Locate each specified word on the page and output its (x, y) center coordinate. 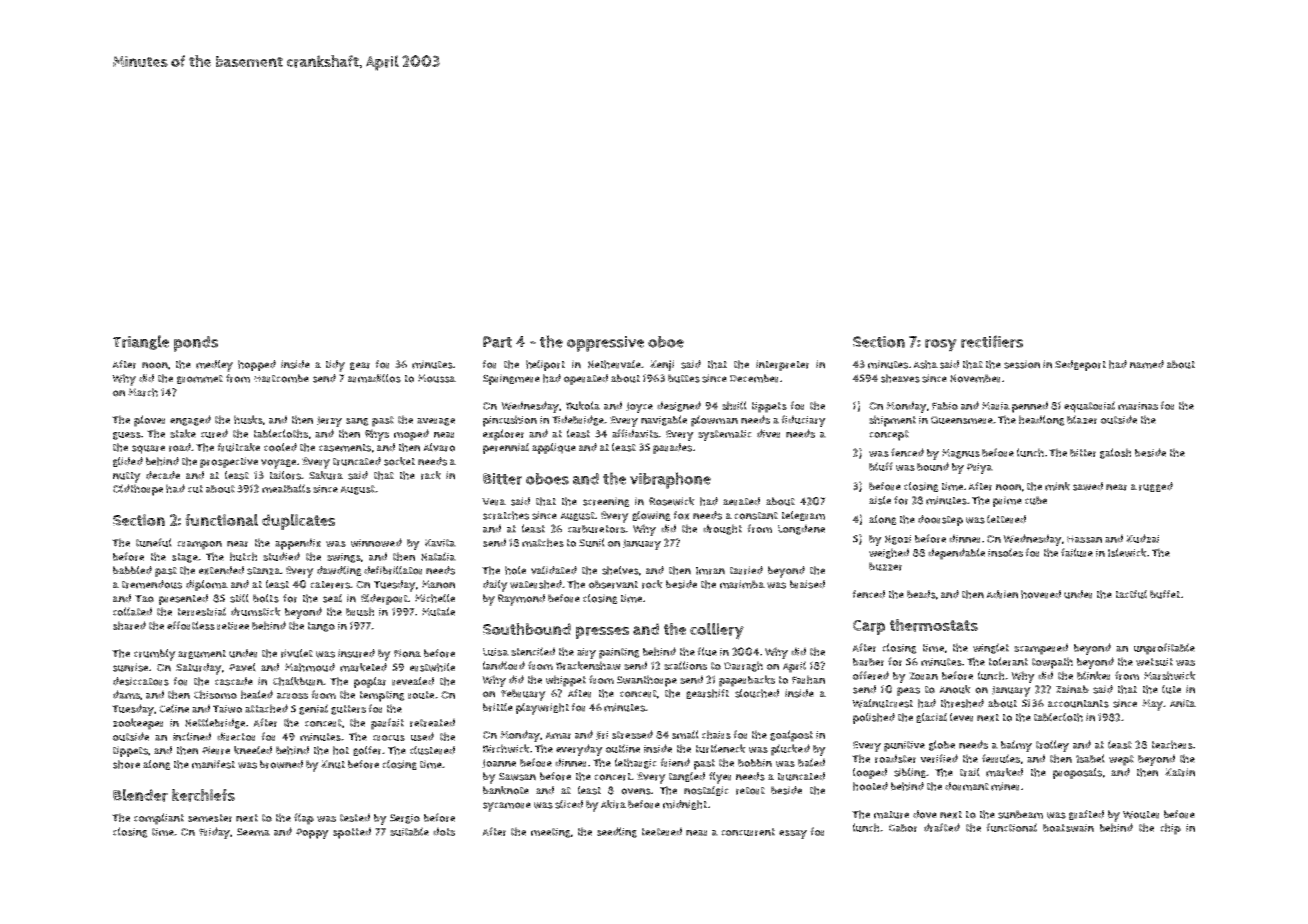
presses (602, 632)
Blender (140, 795)
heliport (545, 365)
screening (606, 502)
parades (672, 448)
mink (1057, 486)
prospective (229, 462)
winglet (991, 648)
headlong (1042, 420)
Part (497, 342)
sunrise (130, 667)
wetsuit (1154, 662)
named (1147, 364)
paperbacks (747, 681)
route (421, 695)
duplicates (298, 522)
